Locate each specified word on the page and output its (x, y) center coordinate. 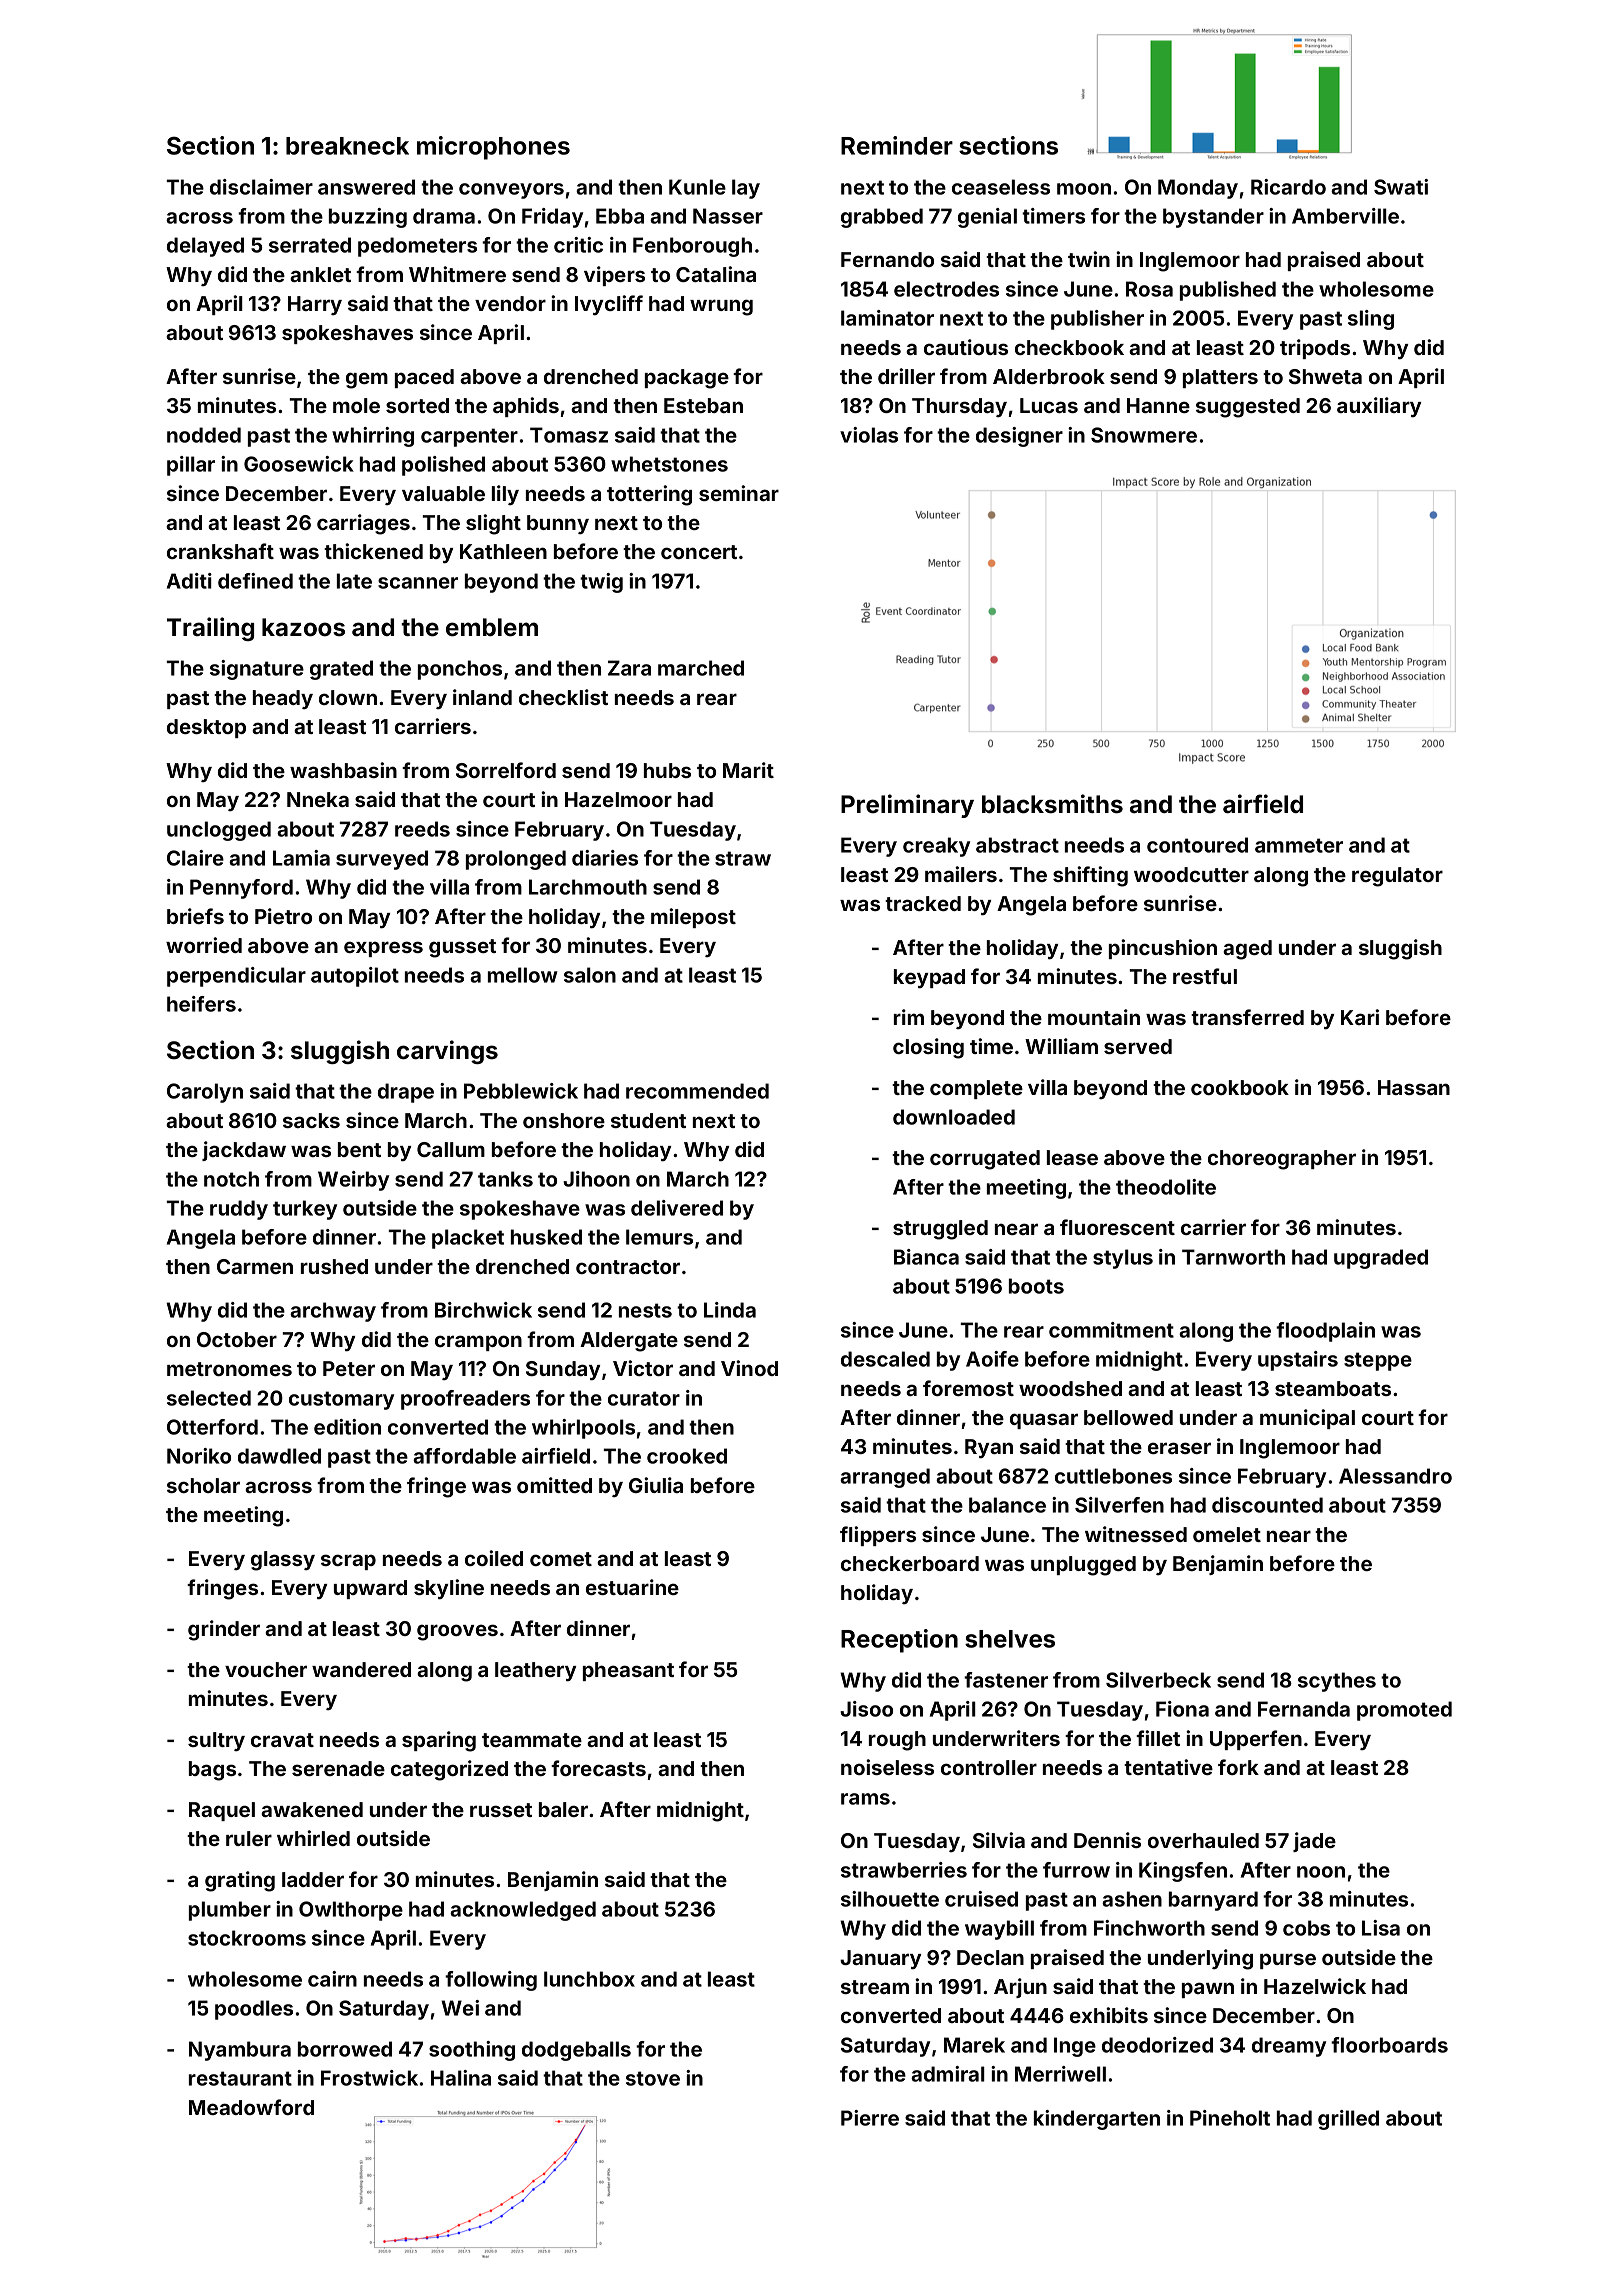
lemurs (659, 1237)
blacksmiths (1052, 804)
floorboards (1389, 2045)
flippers (878, 1536)
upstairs (1298, 1361)
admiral (948, 2074)
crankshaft (220, 551)
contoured (1197, 845)
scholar (203, 1485)
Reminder (897, 145)
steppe (1378, 1361)
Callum (451, 1149)
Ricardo (1288, 187)
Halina (461, 2078)
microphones (493, 148)
